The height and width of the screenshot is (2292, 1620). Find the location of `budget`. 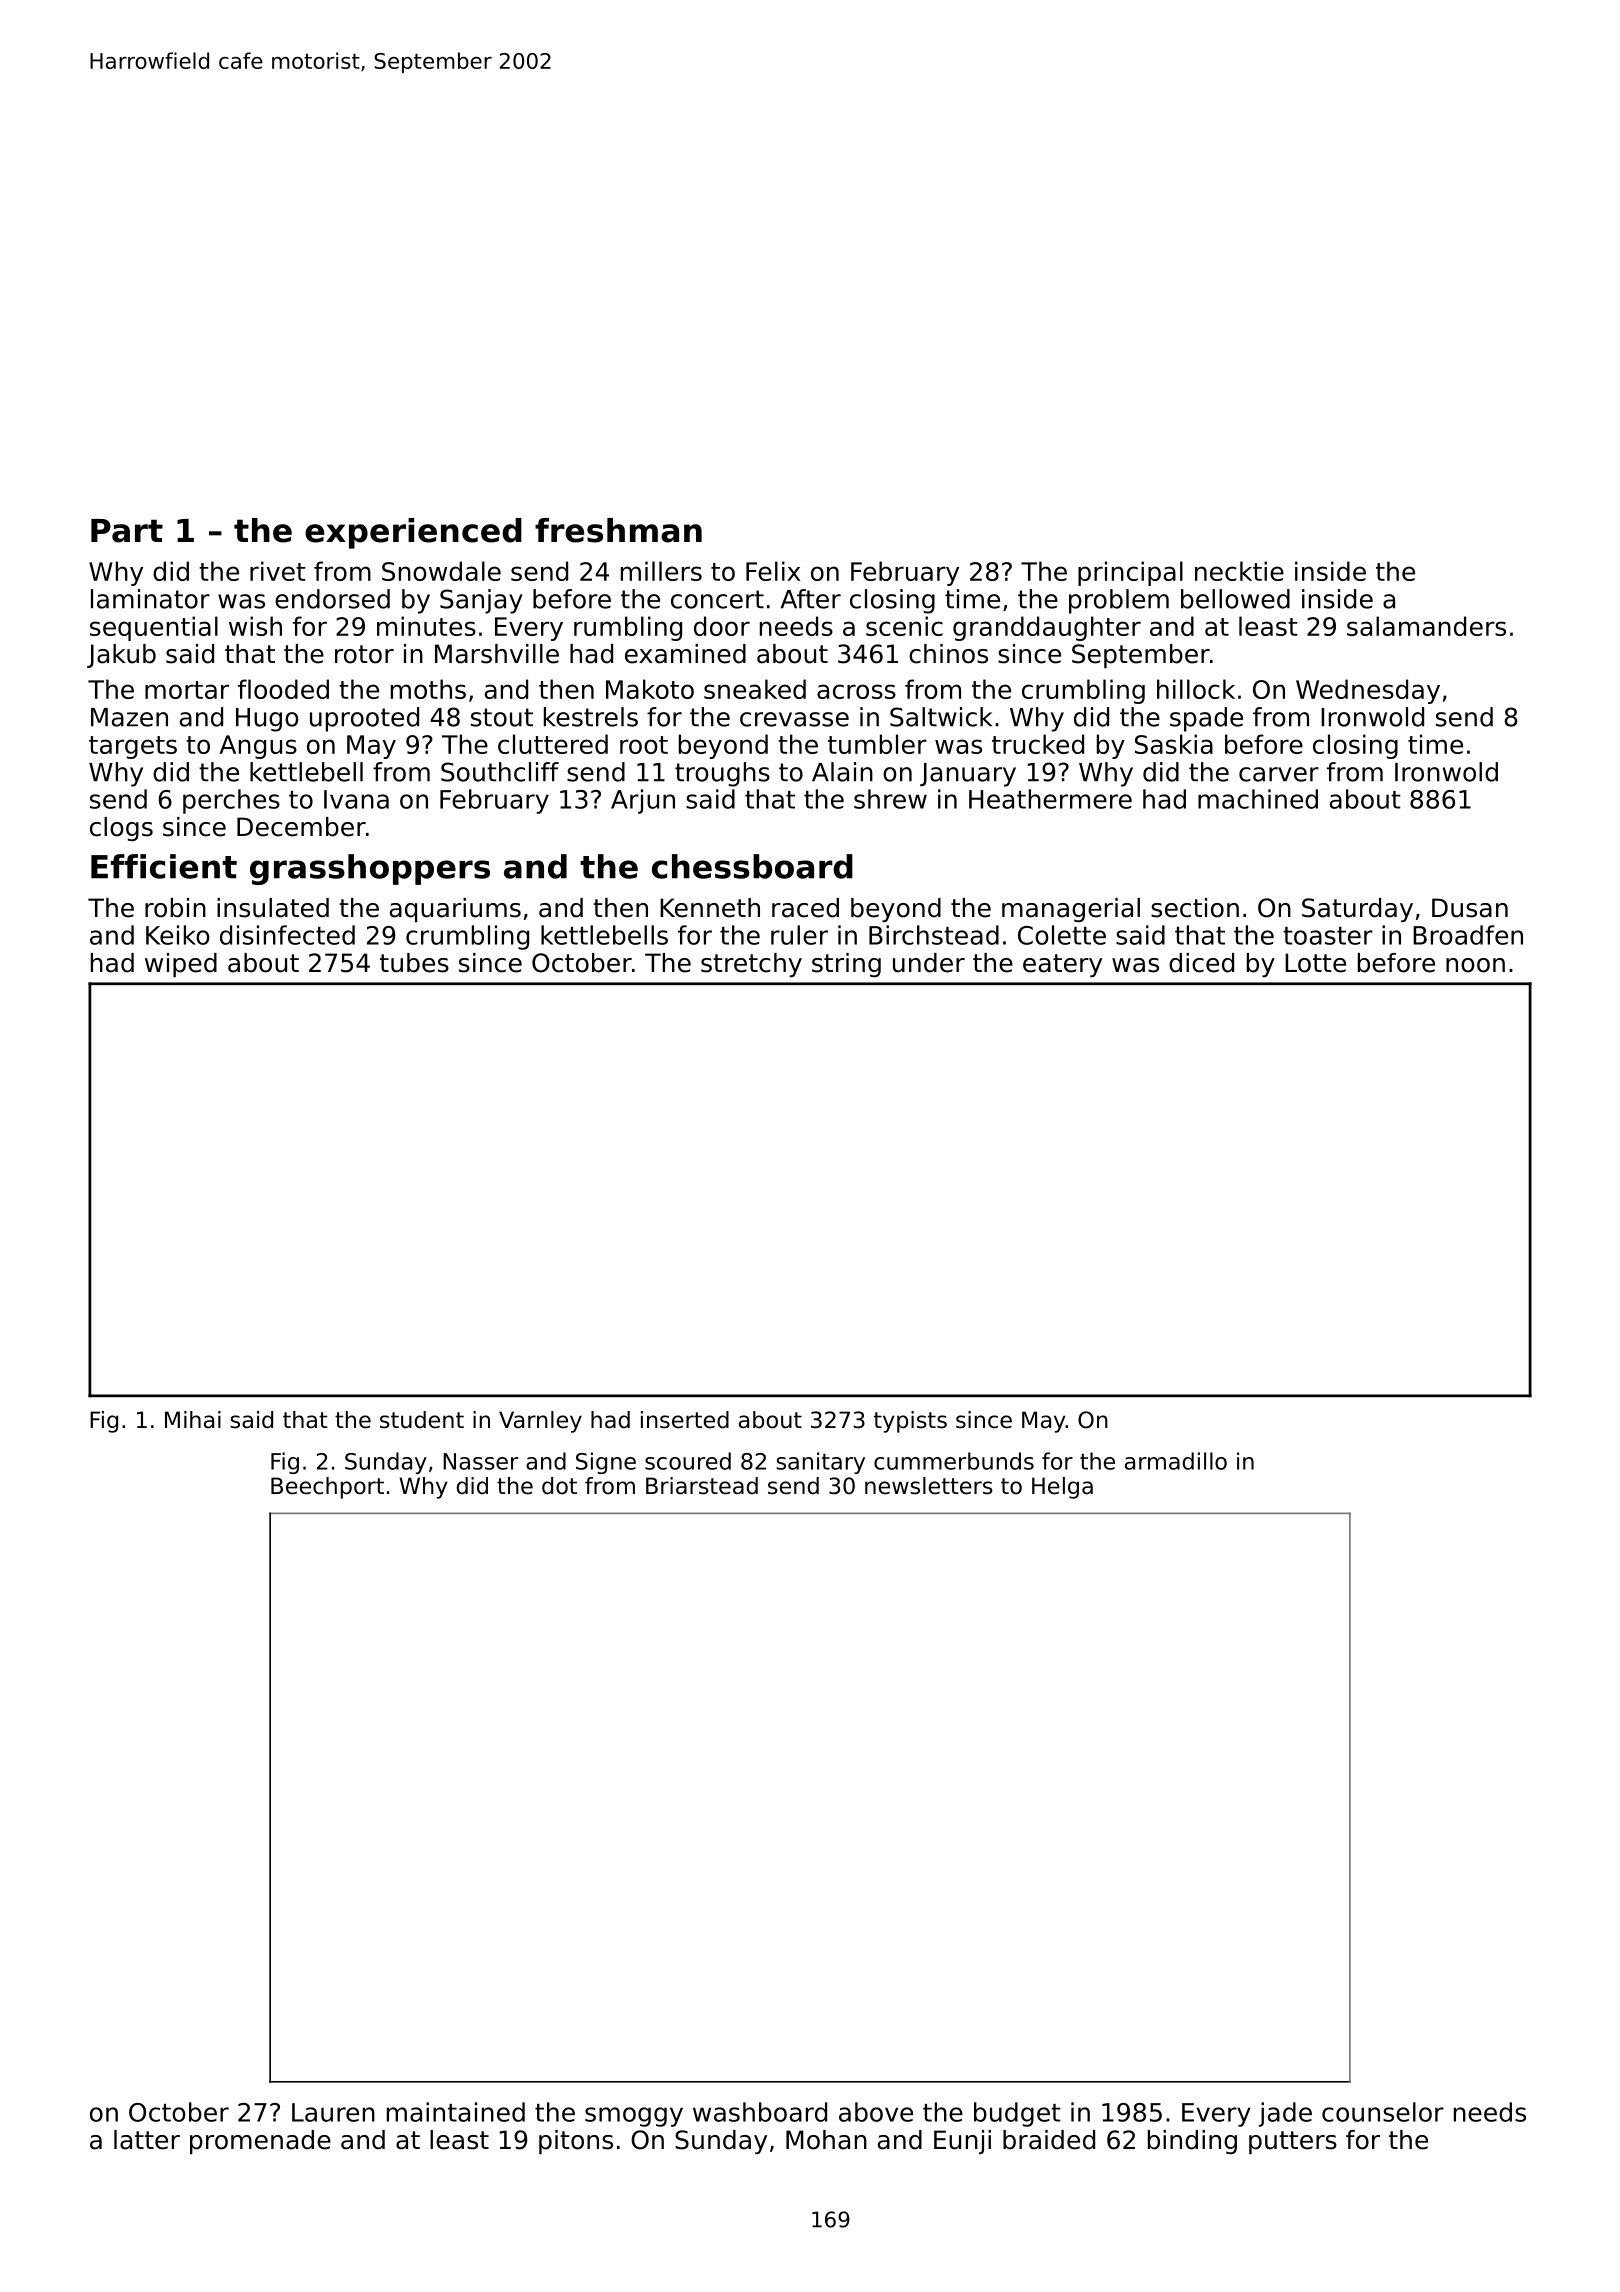

budget is located at coordinates (1017, 2114).
